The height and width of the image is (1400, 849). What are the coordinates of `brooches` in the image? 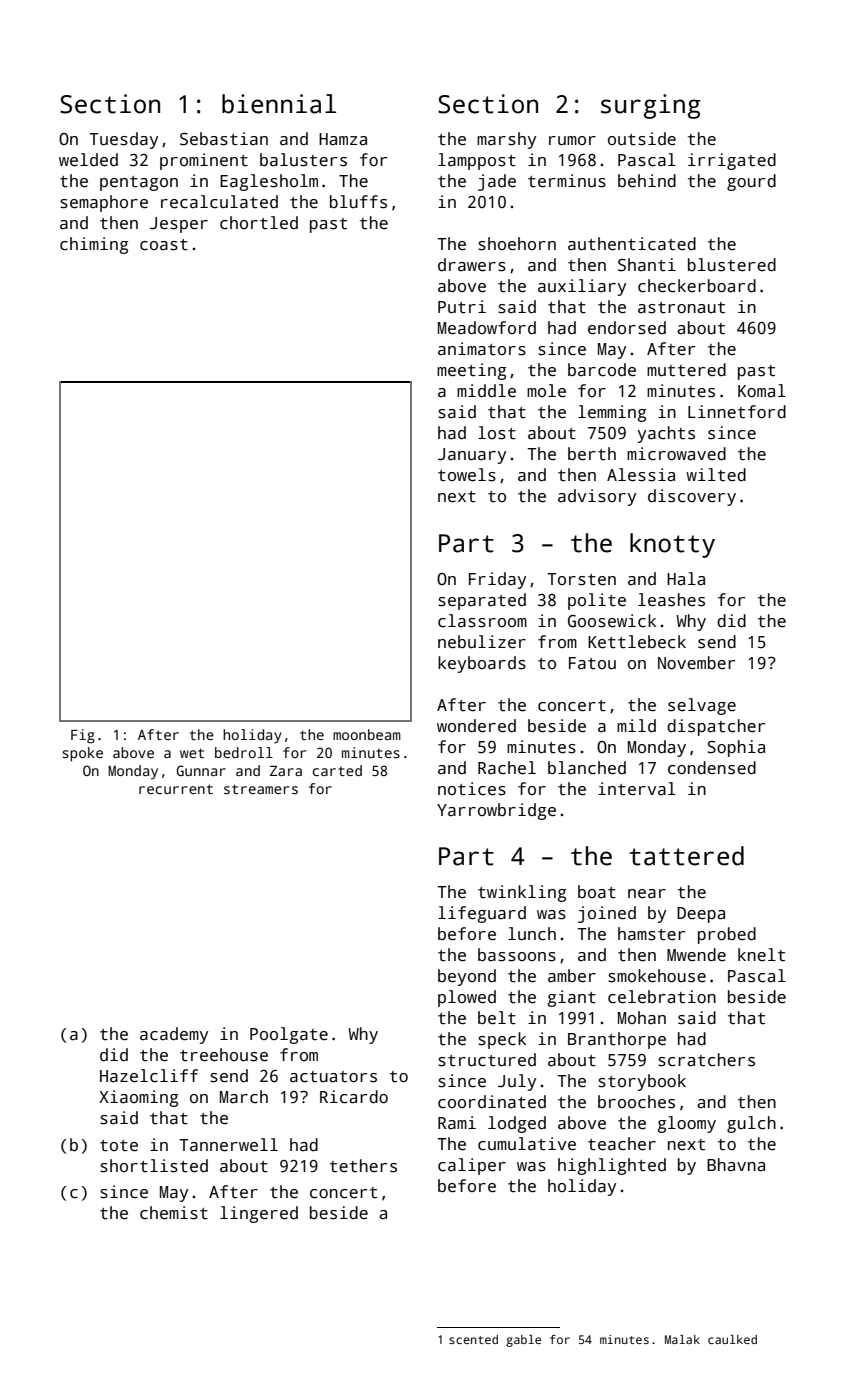 It's located at (636, 1102).
